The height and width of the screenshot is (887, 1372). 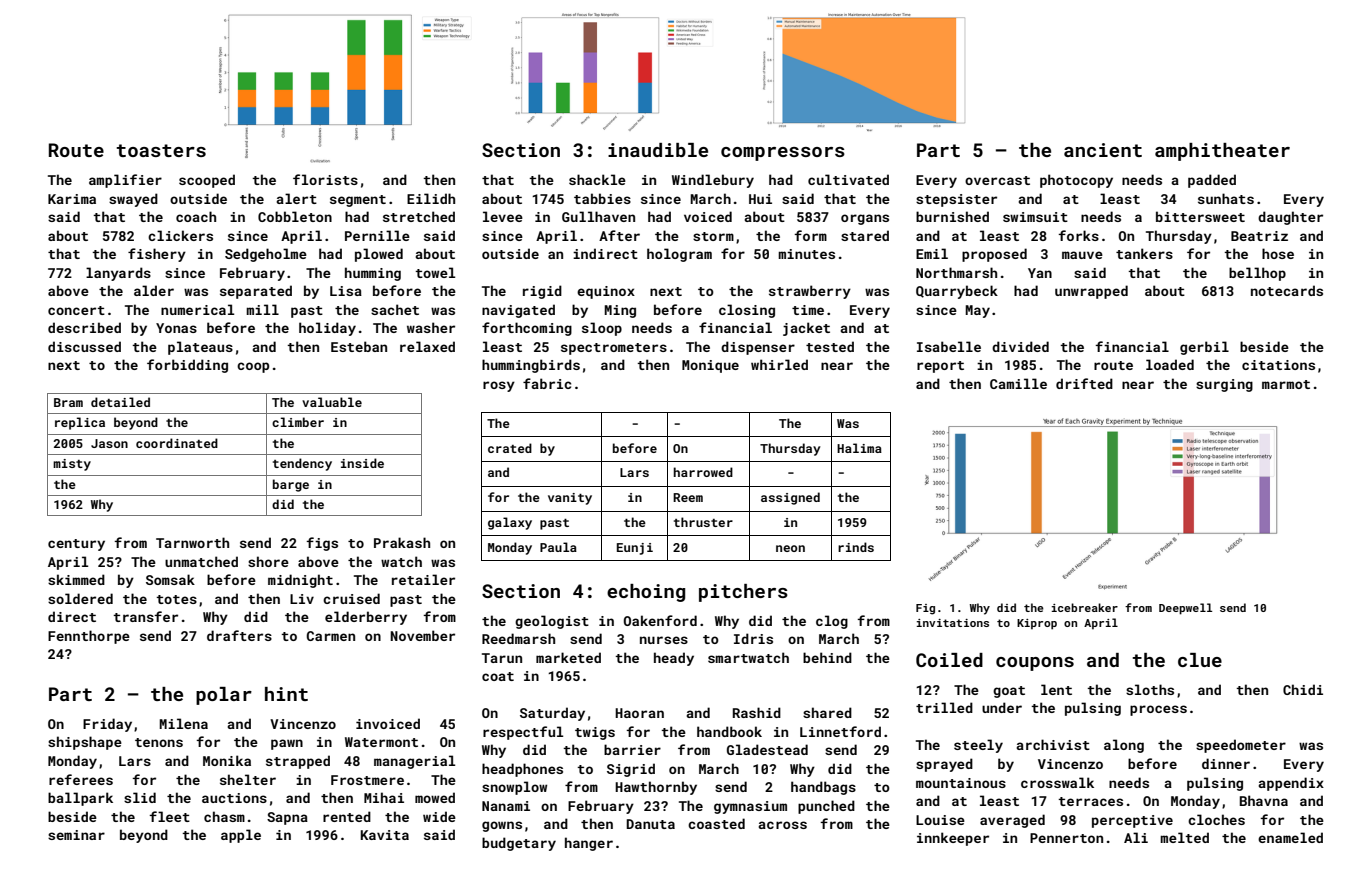 What do you see at coordinates (688, 497) in the screenshot?
I see `Reem` at bounding box center [688, 497].
